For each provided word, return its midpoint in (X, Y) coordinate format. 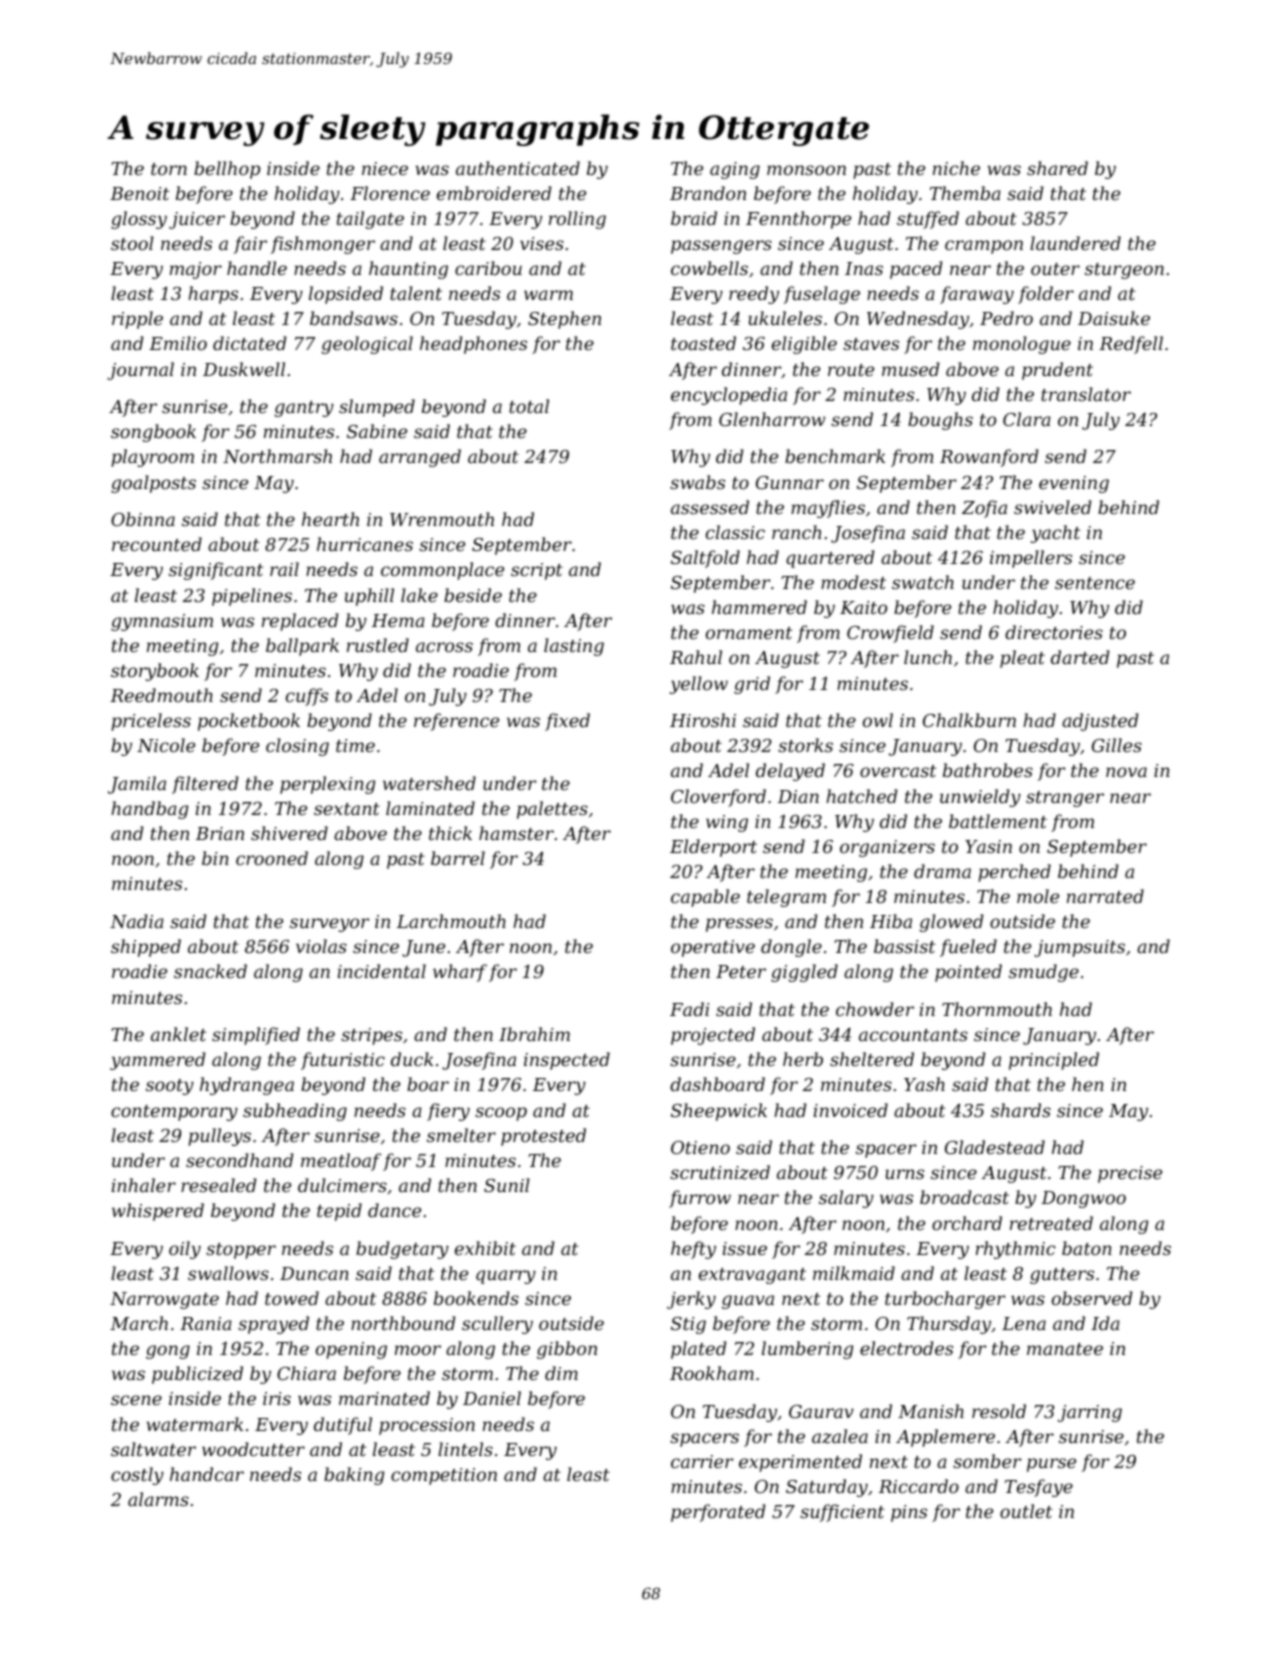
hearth (330, 519)
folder (1046, 295)
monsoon (806, 170)
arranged (420, 458)
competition (444, 1476)
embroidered (494, 193)
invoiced (851, 1110)
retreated (1051, 1223)
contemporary (174, 1113)
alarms (158, 1499)
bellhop (227, 170)
